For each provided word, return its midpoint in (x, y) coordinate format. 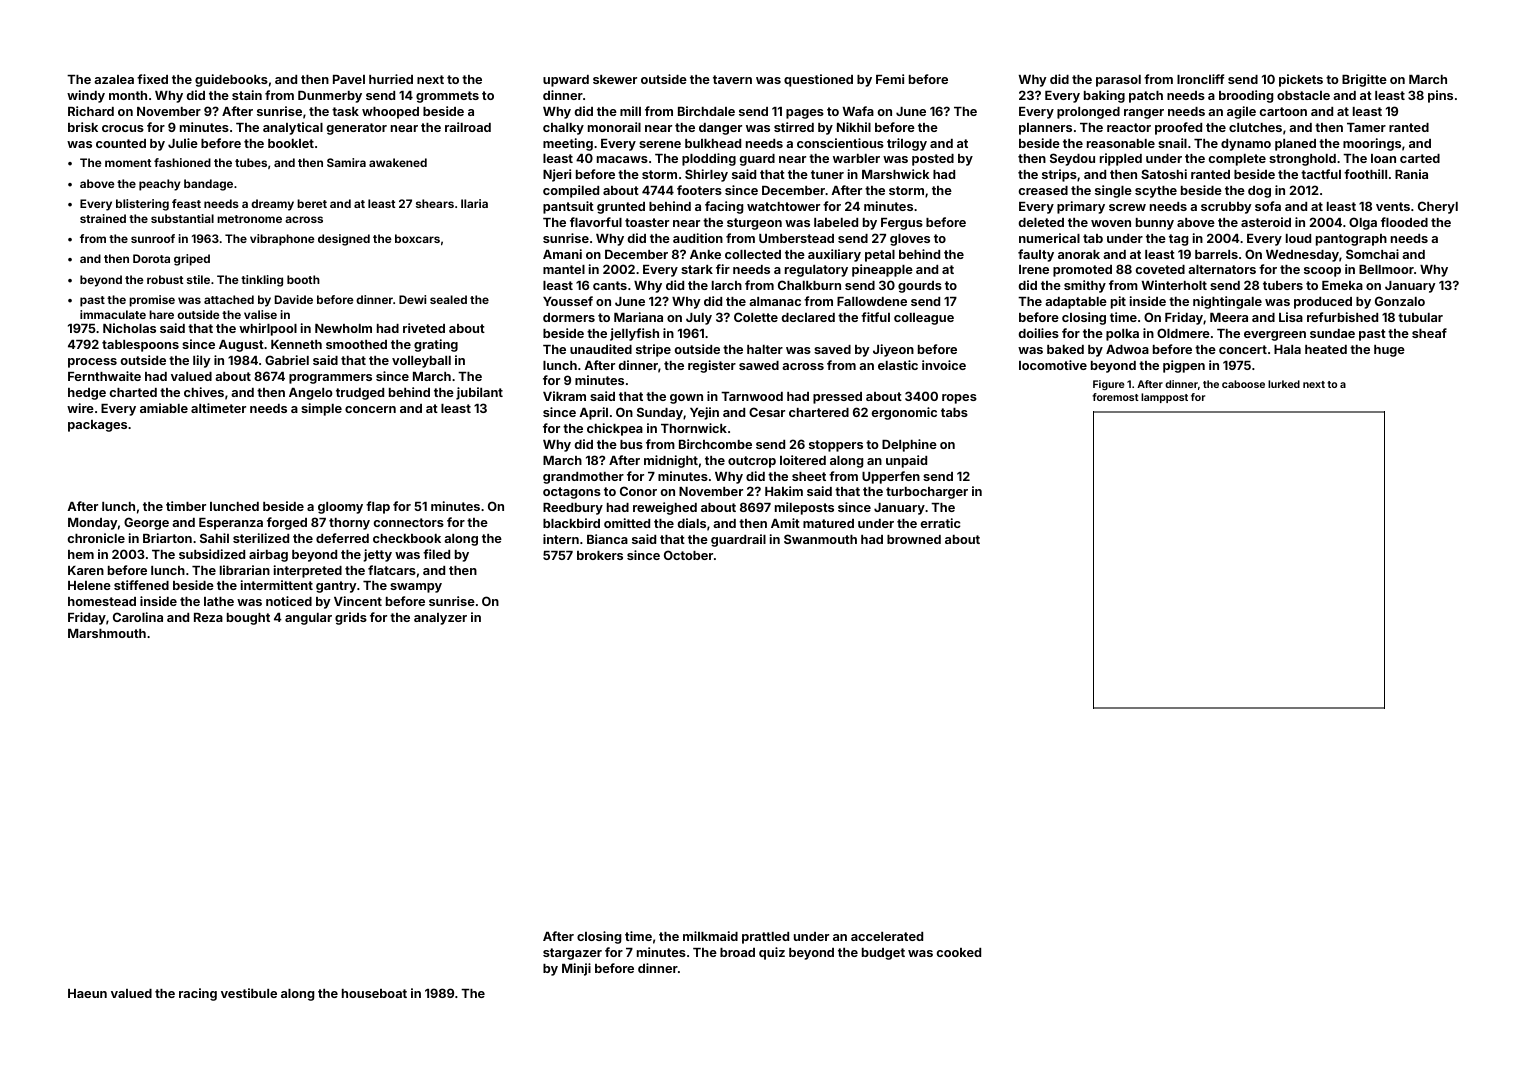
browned (914, 539)
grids (351, 618)
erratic (940, 523)
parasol (1118, 81)
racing (198, 994)
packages (97, 426)
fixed (152, 79)
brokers (600, 555)
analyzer (440, 619)
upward (566, 81)
